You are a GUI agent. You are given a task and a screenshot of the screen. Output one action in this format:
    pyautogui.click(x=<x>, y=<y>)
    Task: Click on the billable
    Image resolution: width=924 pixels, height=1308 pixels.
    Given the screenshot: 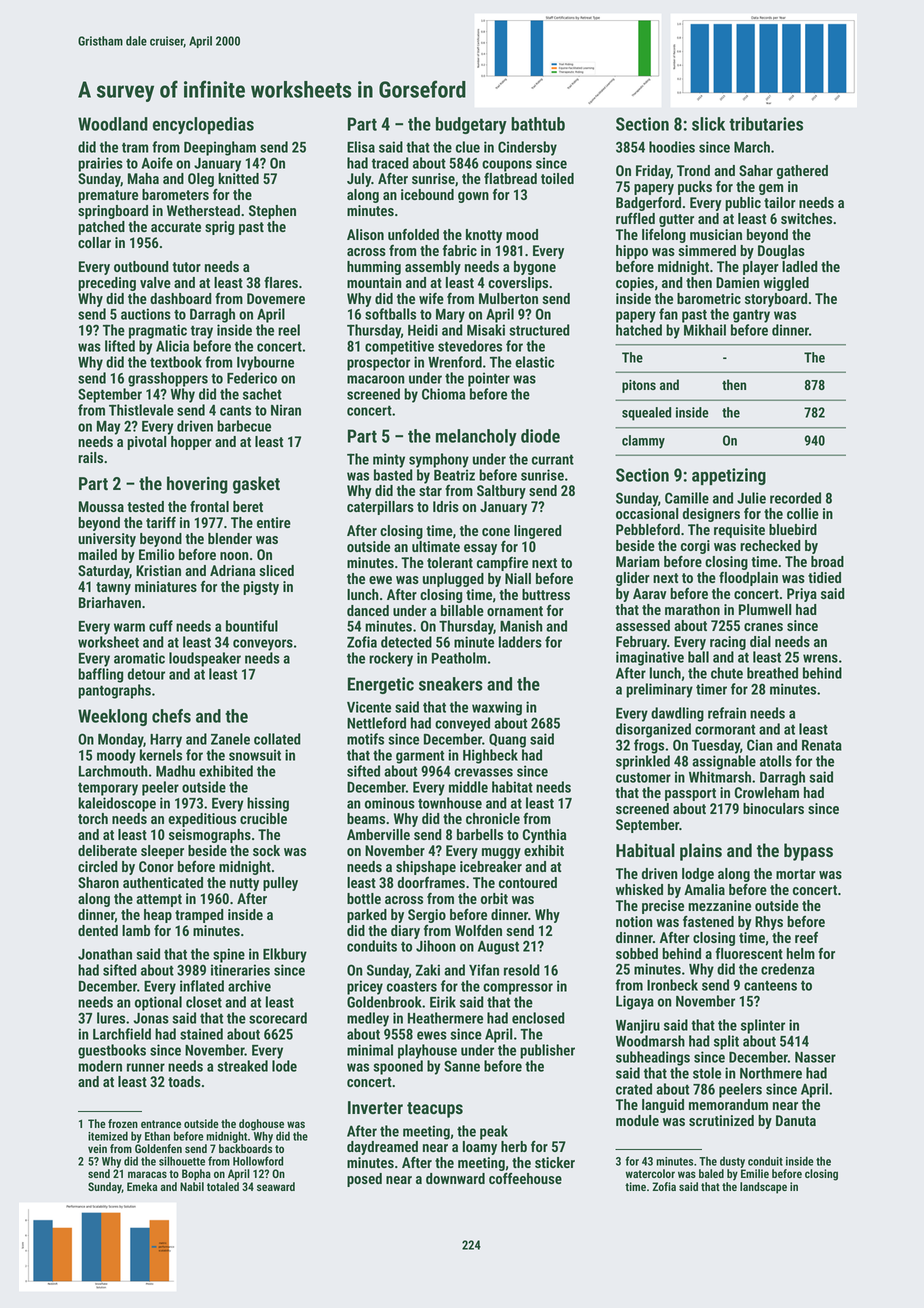 What is the action you would take?
    pyautogui.click(x=462, y=610)
